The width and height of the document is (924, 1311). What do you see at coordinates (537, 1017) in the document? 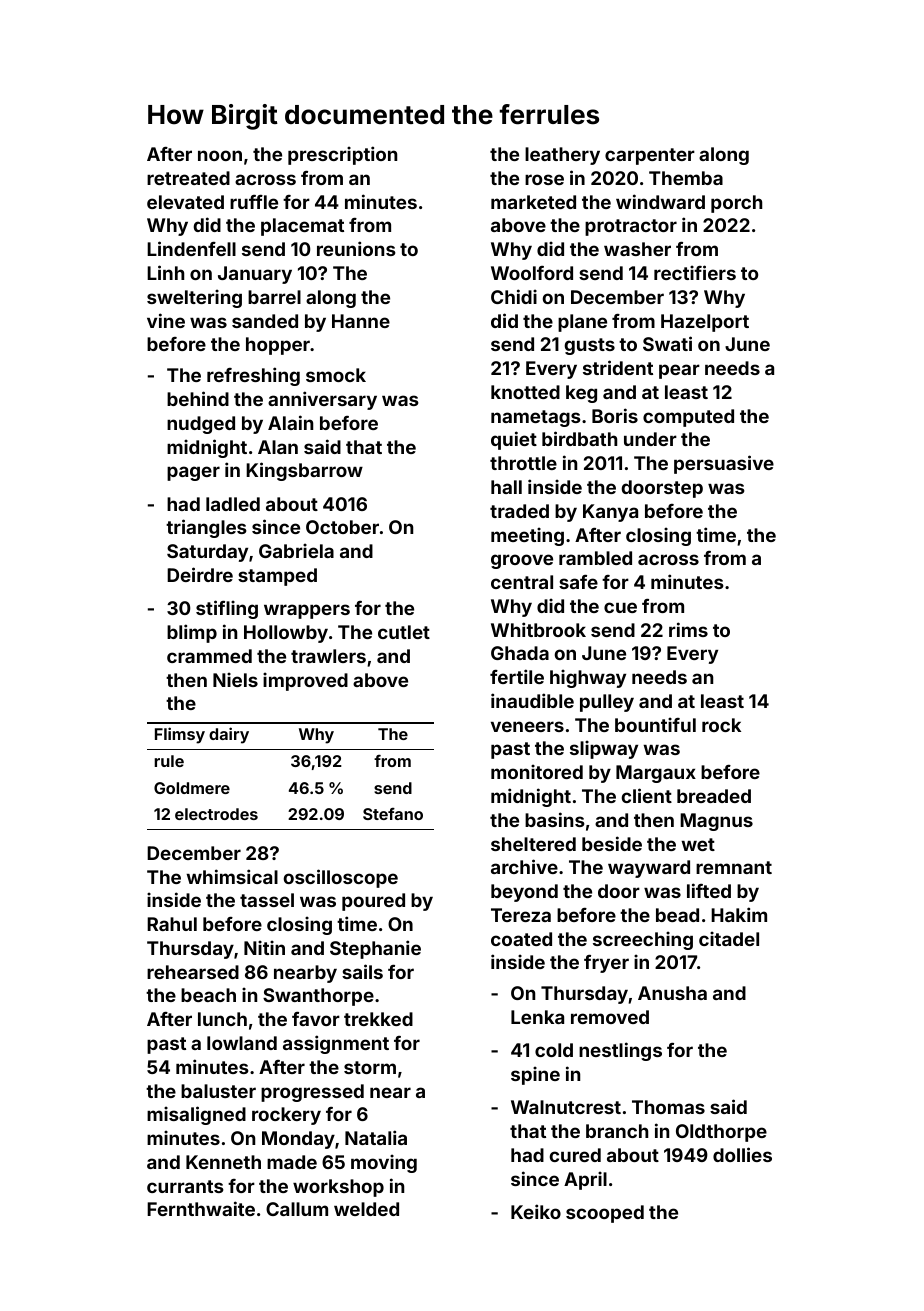
I see `Lenka` at bounding box center [537, 1017].
